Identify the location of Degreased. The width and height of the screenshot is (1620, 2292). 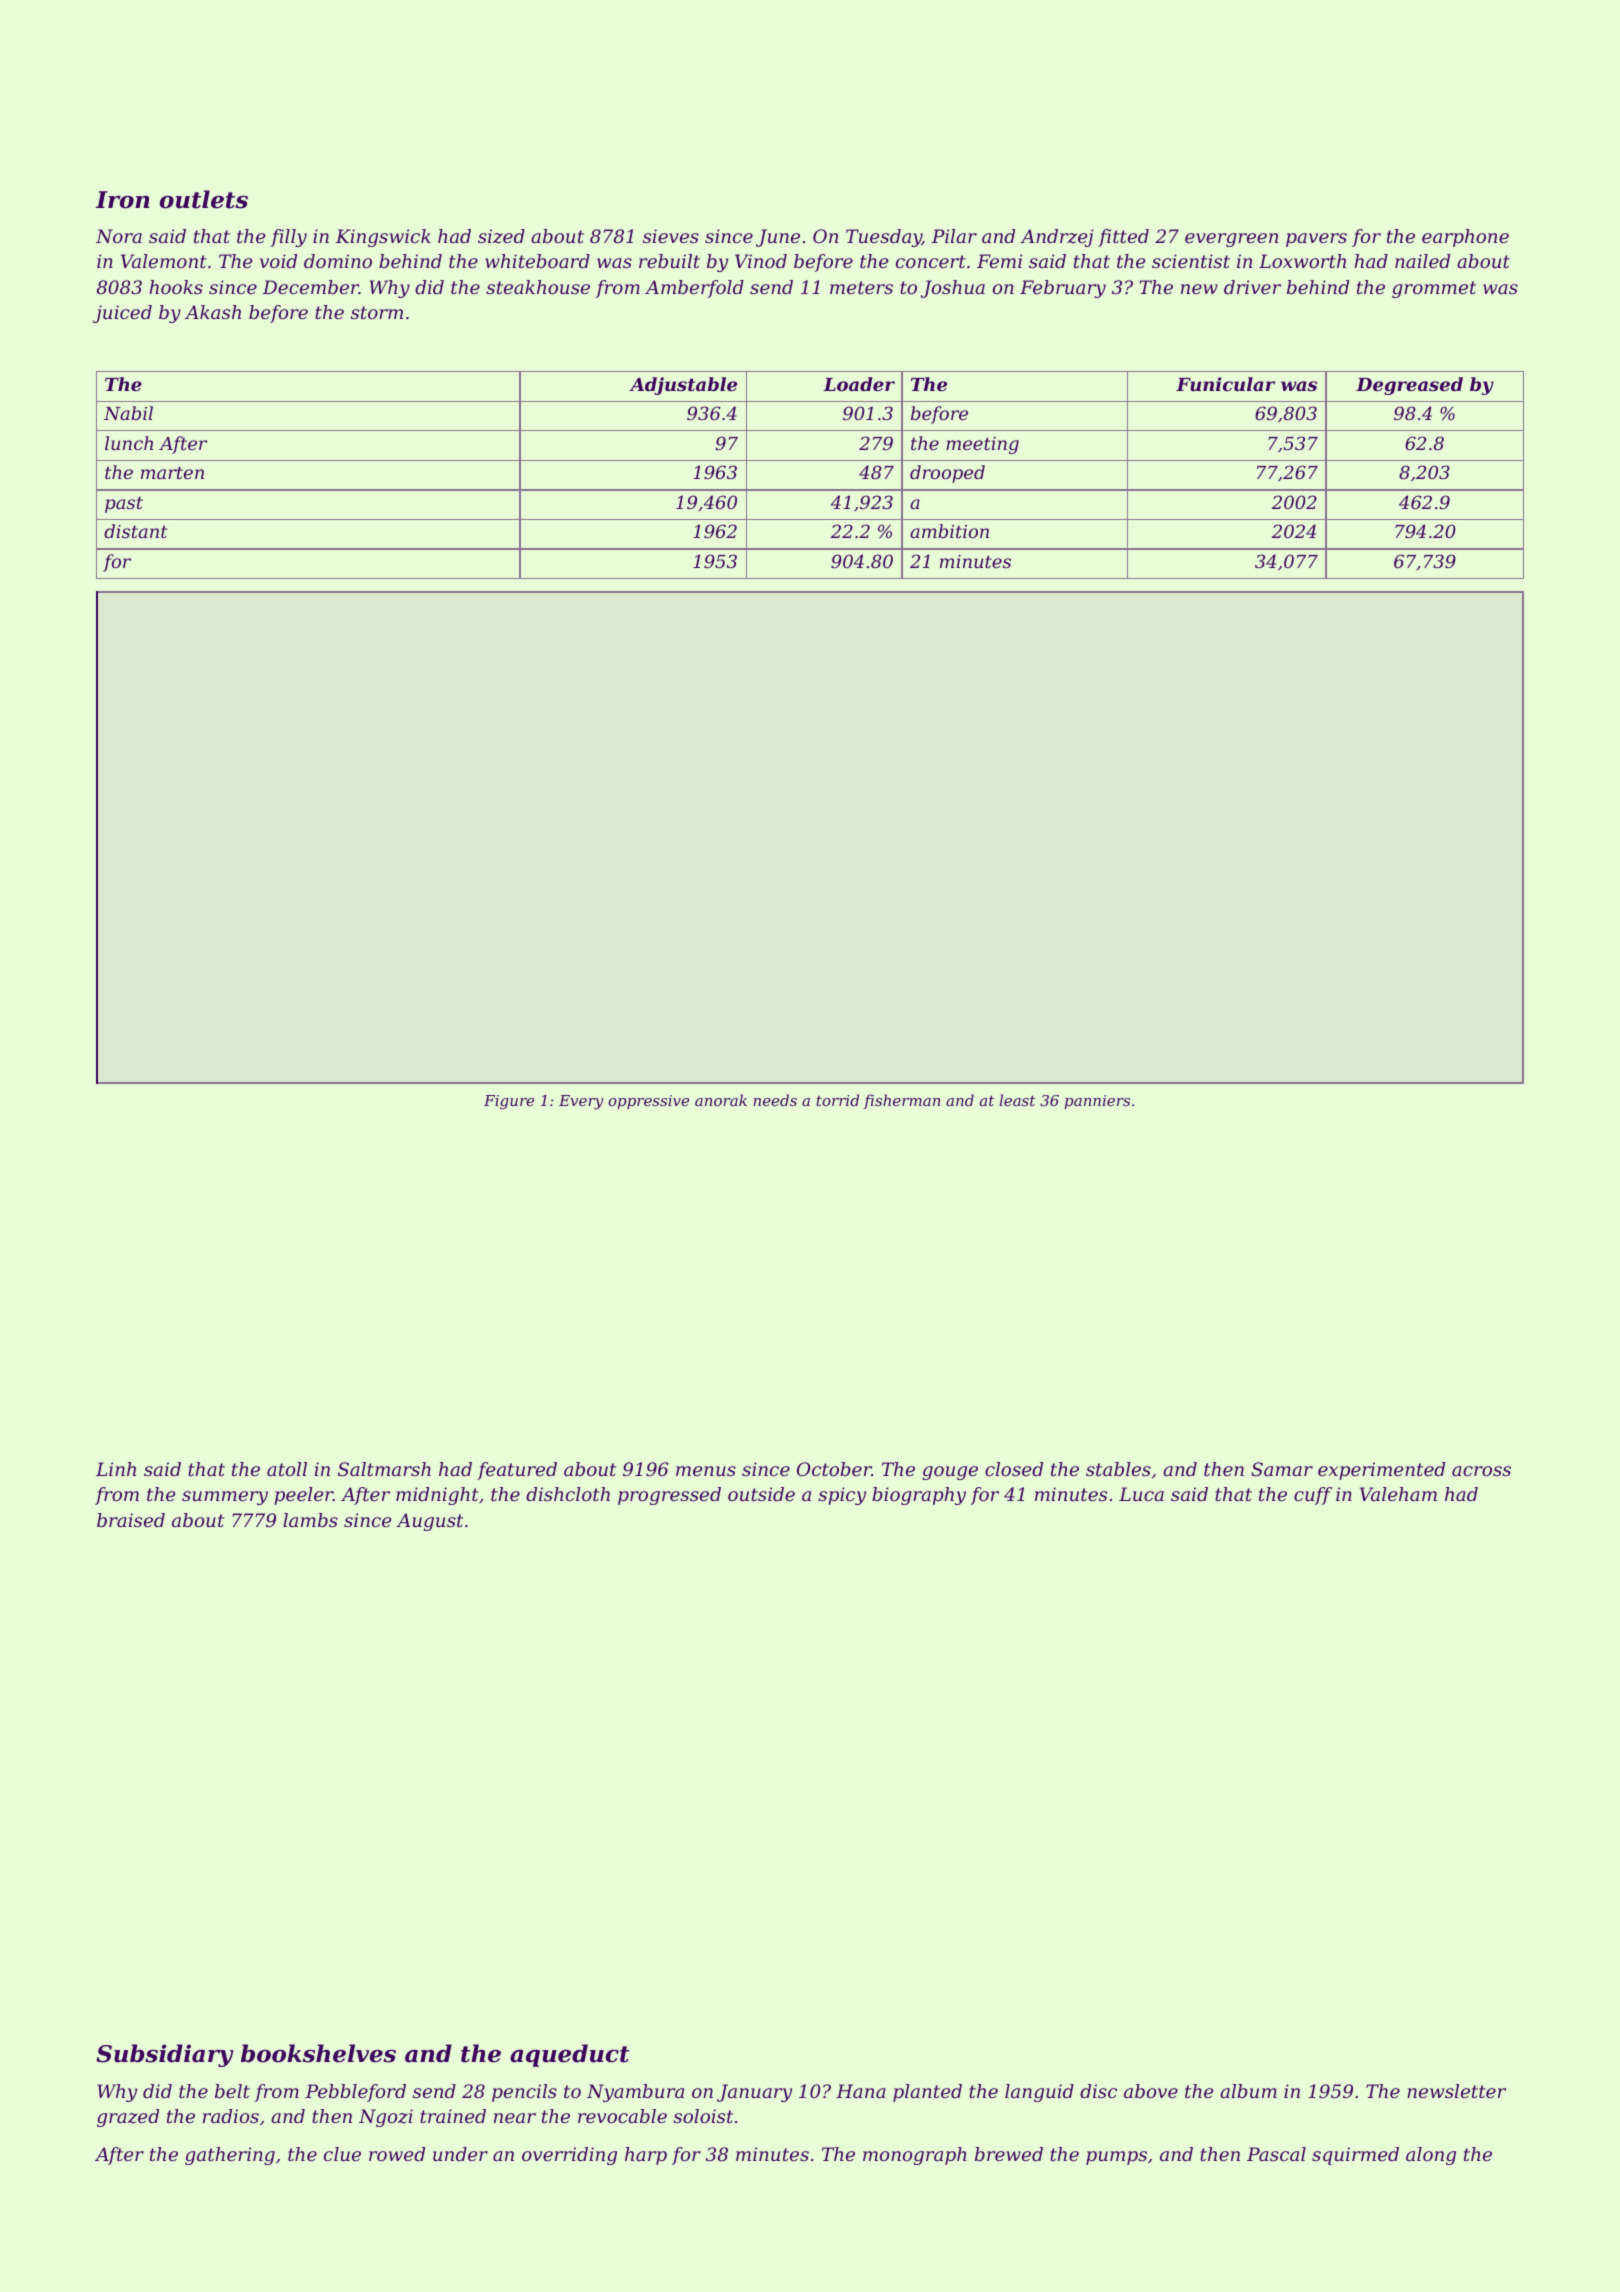
(1409, 386).
